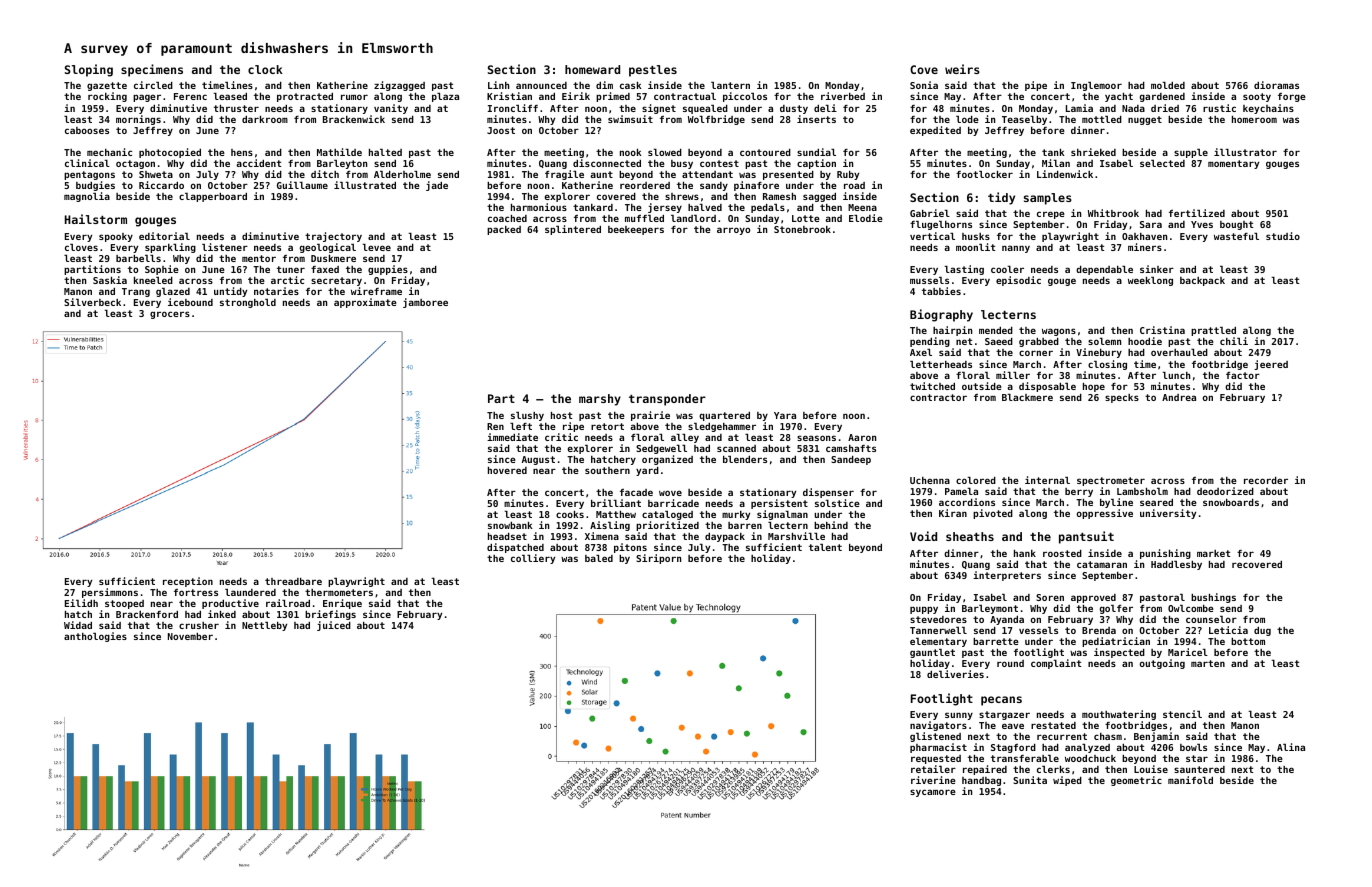 The width and height of the document is (1372, 887). I want to click on behind, so click(831, 525).
